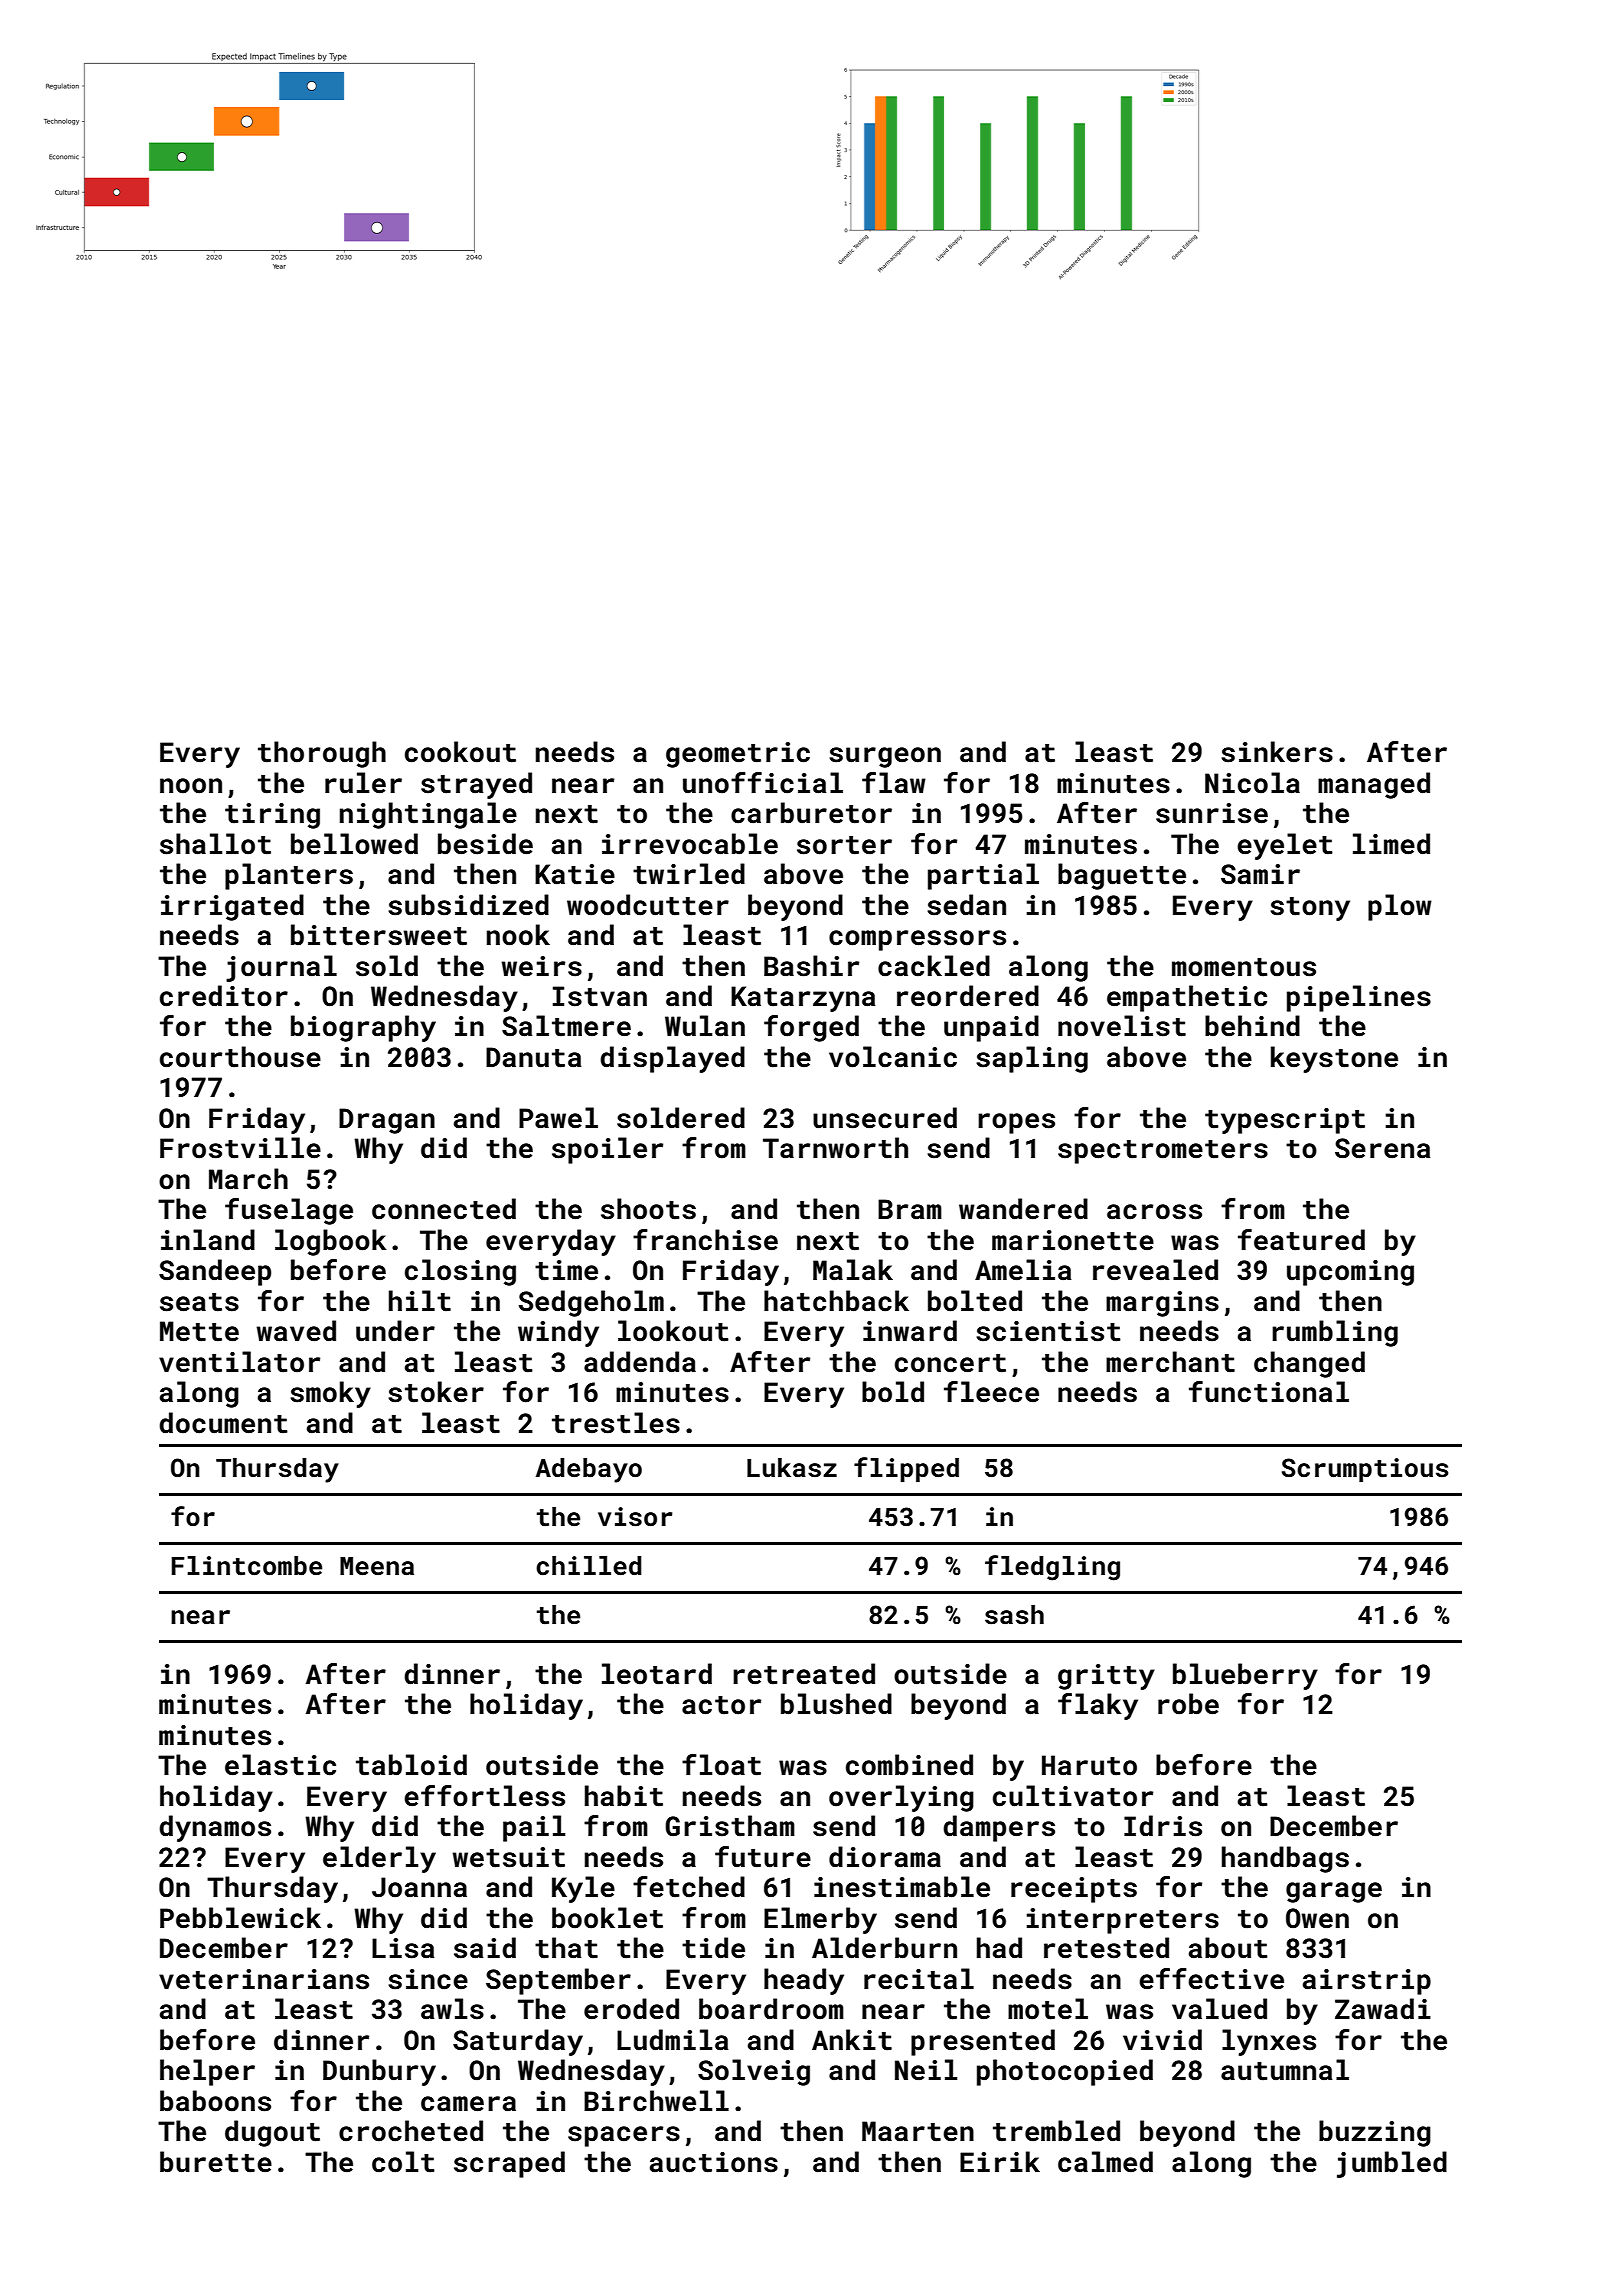 This screenshot has height=2292, width=1620. What do you see at coordinates (909, 1765) in the screenshot?
I see `combined` at bounding box center [909, 1765].
